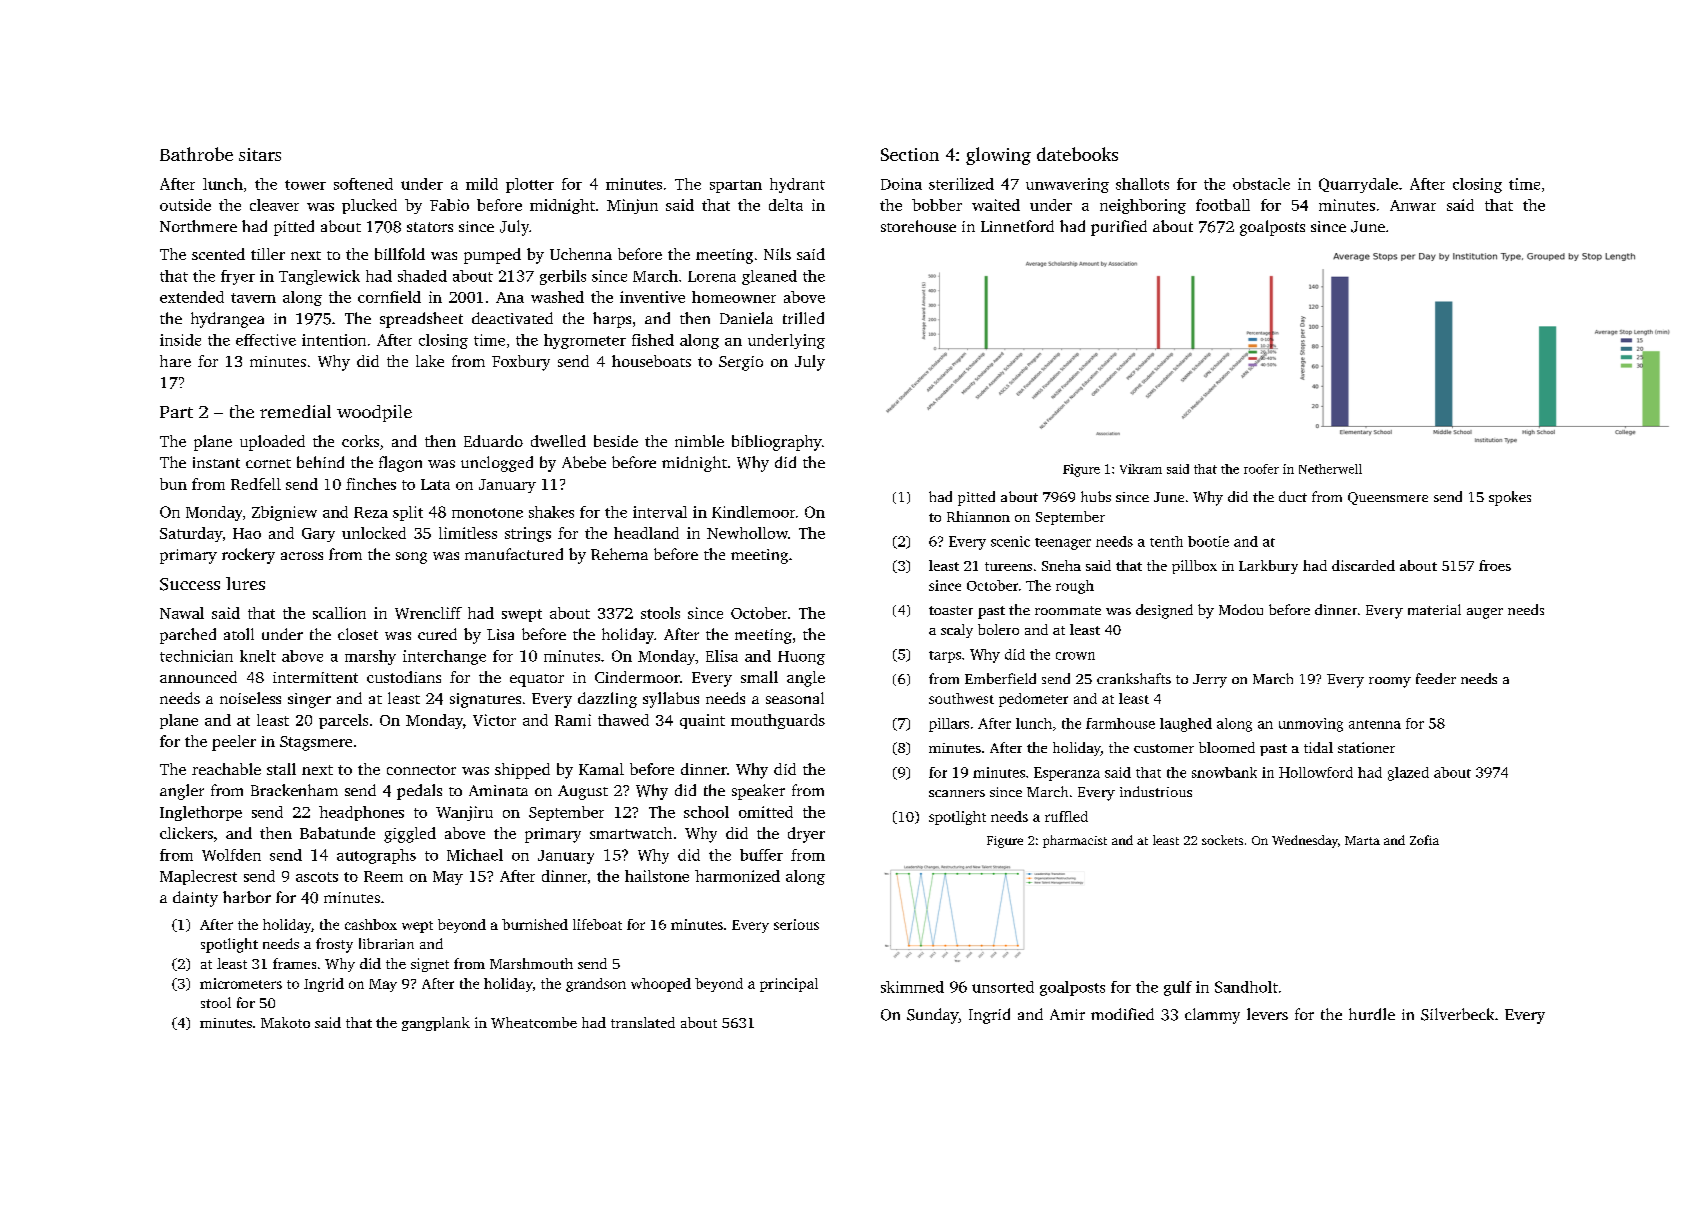 This page has width=1705, height=1205. What do you see at coordinates (492, 256) in the page?
I see `pumped` at bounding box center [492, 256].
